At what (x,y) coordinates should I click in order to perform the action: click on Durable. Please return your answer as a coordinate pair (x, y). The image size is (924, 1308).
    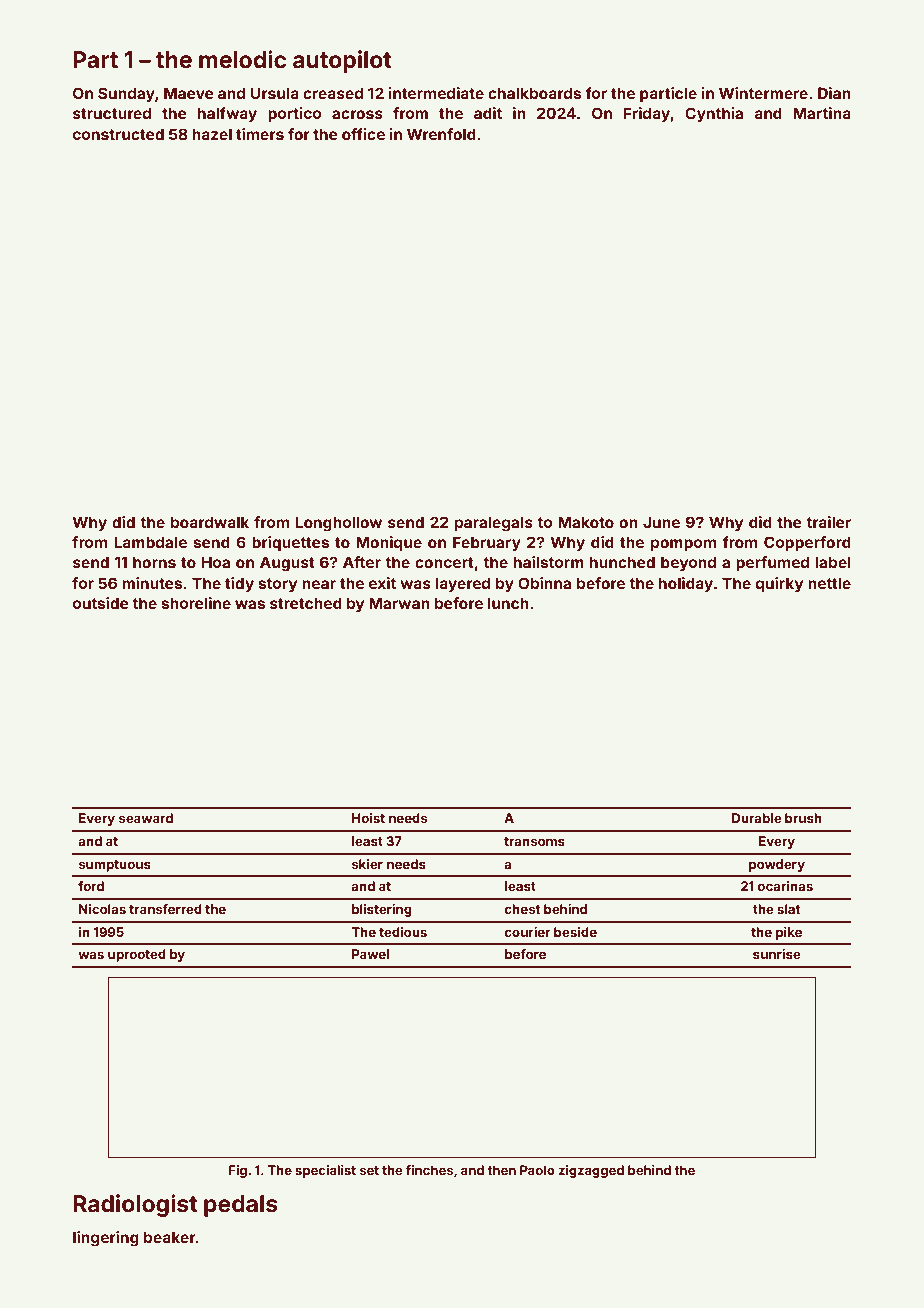
    Looking at the image, I should click on (757, 818).
